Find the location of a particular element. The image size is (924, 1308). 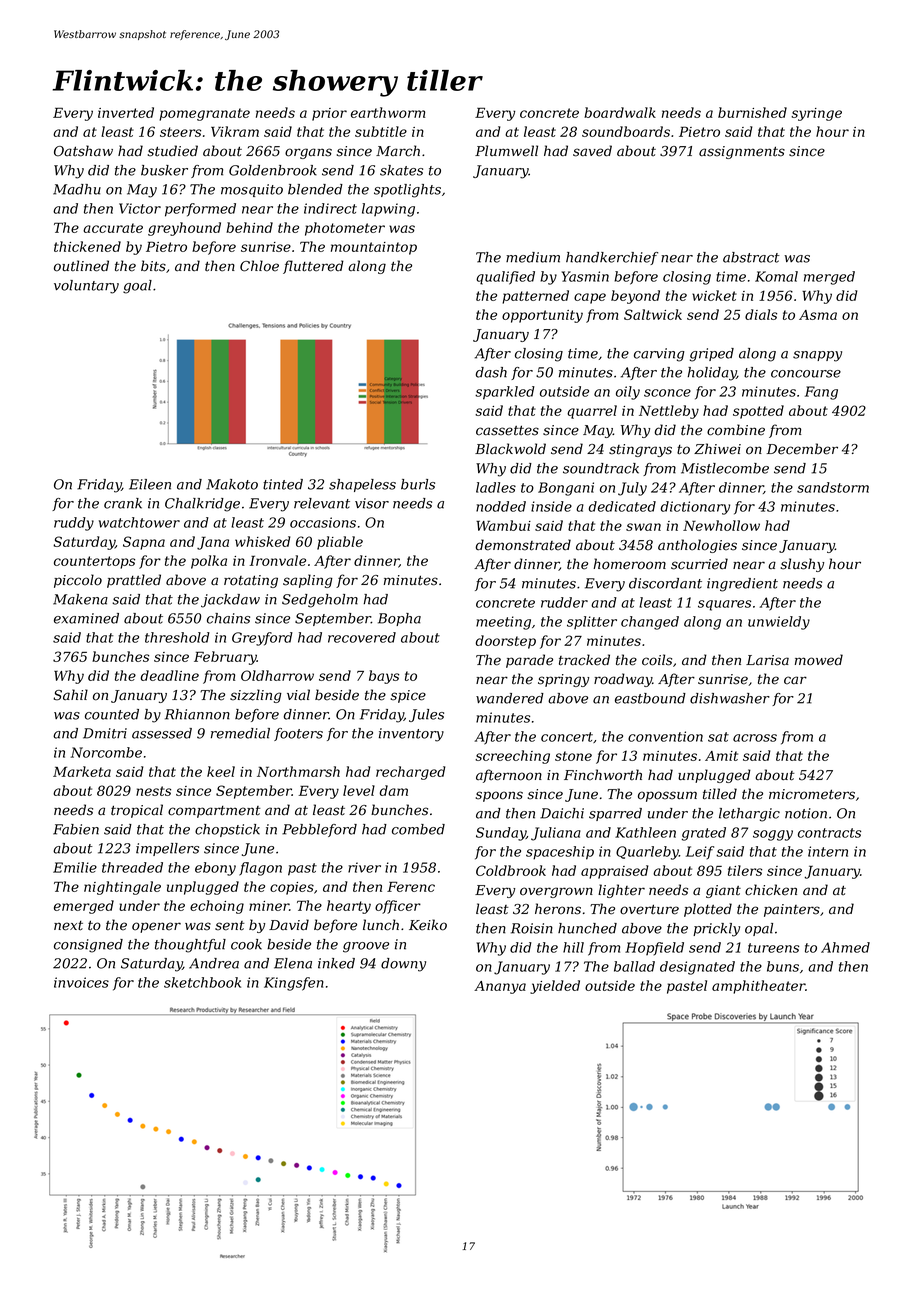

dash is located at coordinates (491, 372).
